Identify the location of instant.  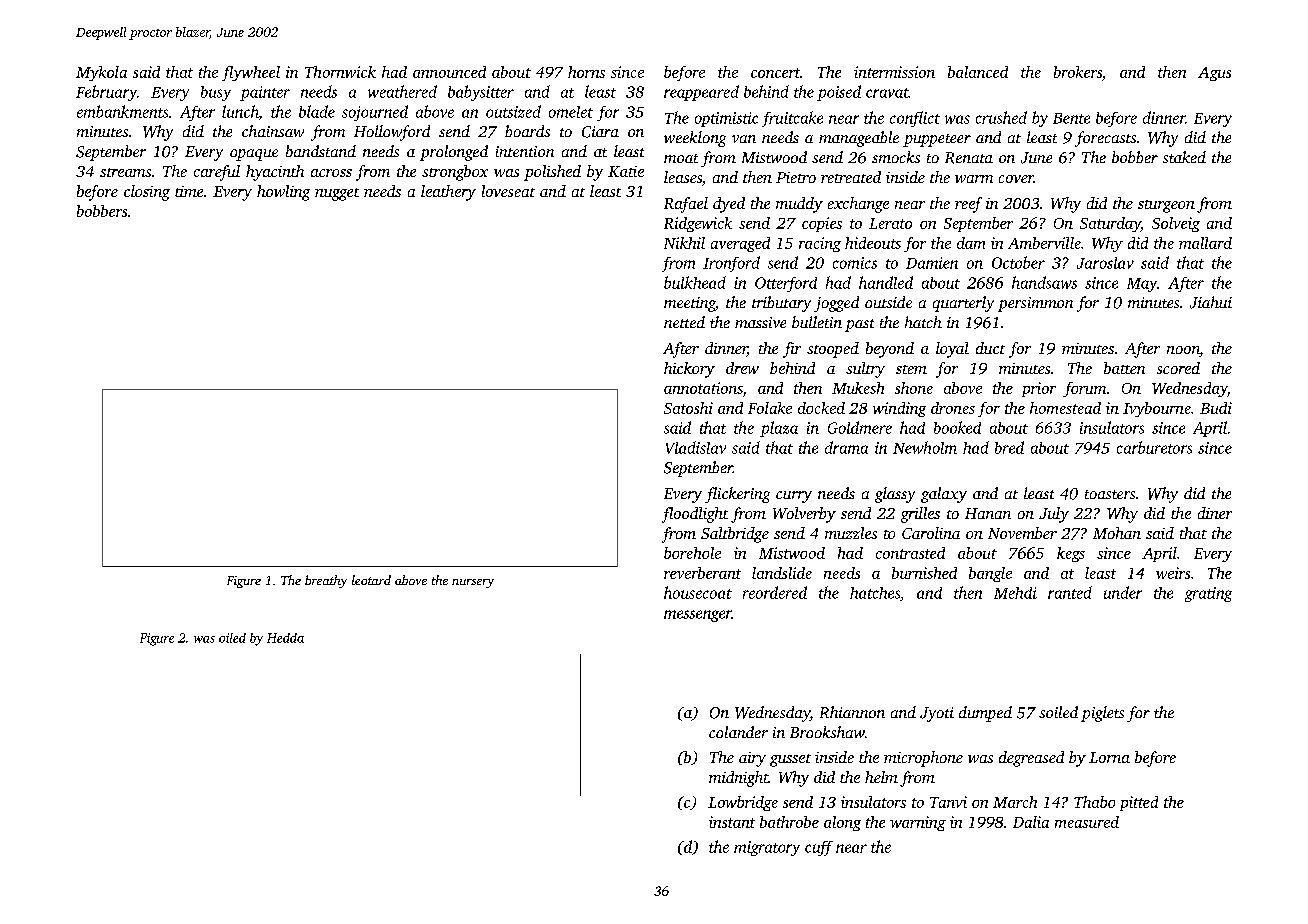
(732, 822).
